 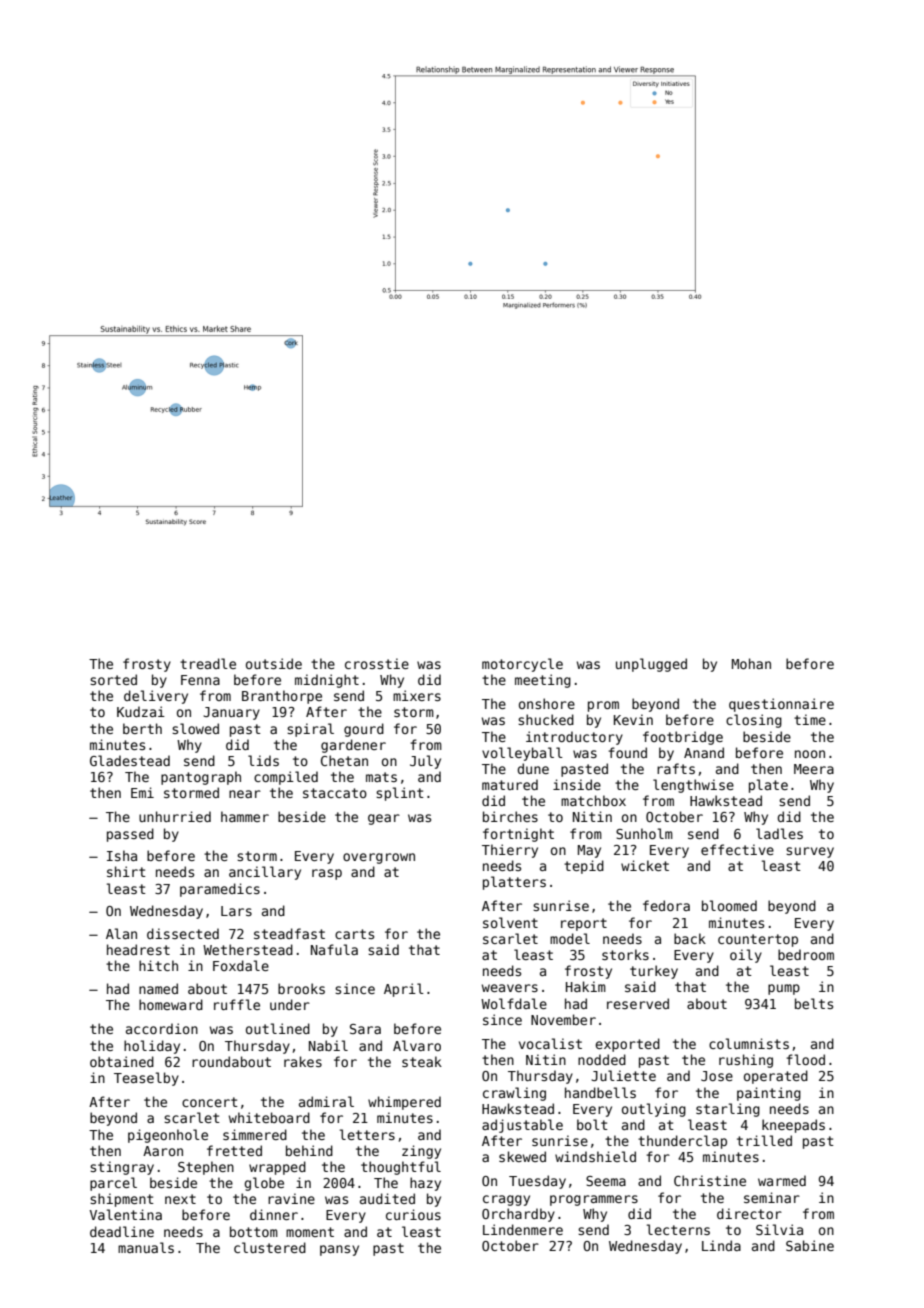 I want to click on slowed, so click(x=195, y=728).
